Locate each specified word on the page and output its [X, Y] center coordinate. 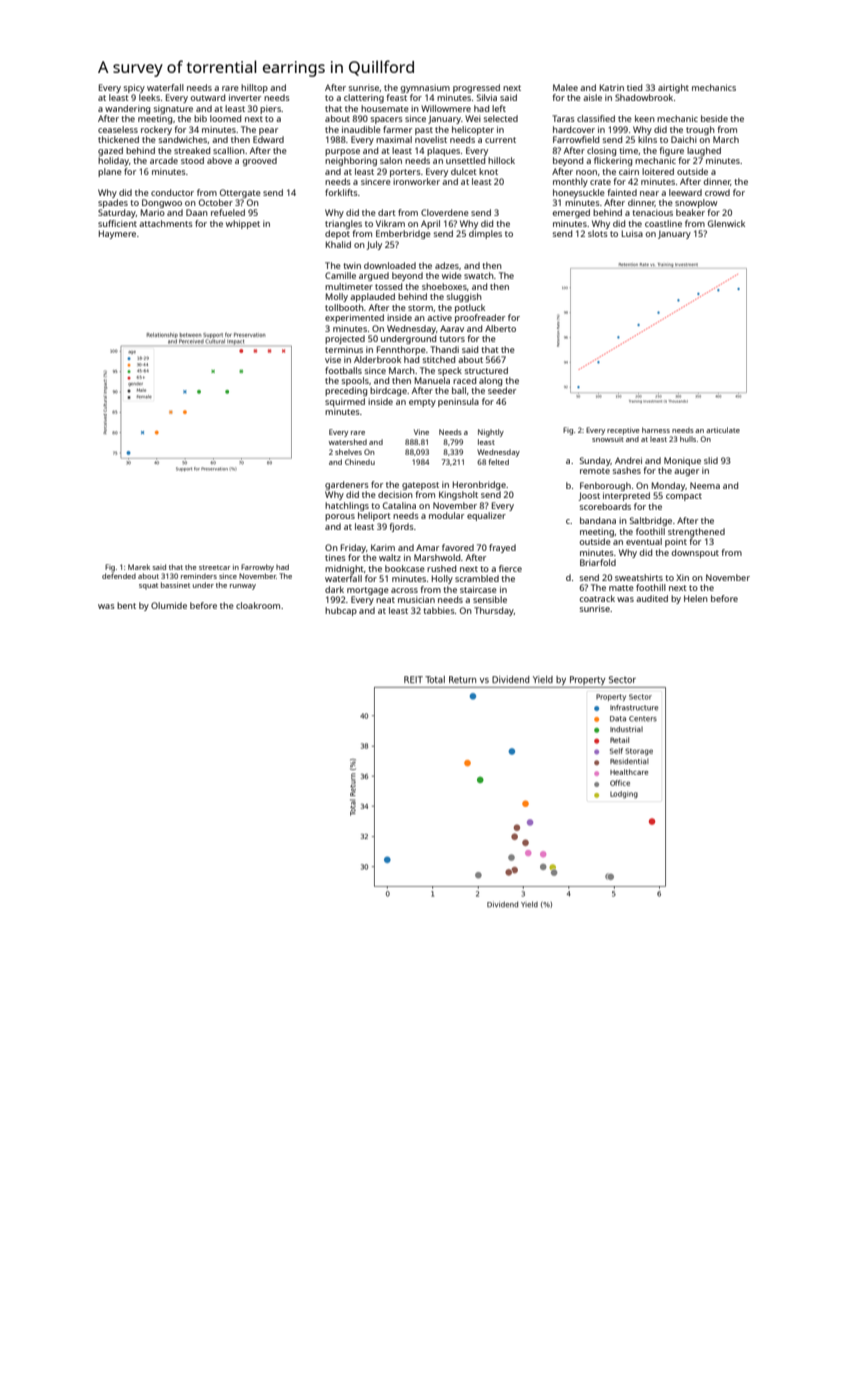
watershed [348, 442]
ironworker [416, 181]
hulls [688, 439]
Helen [696, 598]
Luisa [632, 233]
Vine [421, 432]
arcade [164, 160]
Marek [139, 567]
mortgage [368, 591]
